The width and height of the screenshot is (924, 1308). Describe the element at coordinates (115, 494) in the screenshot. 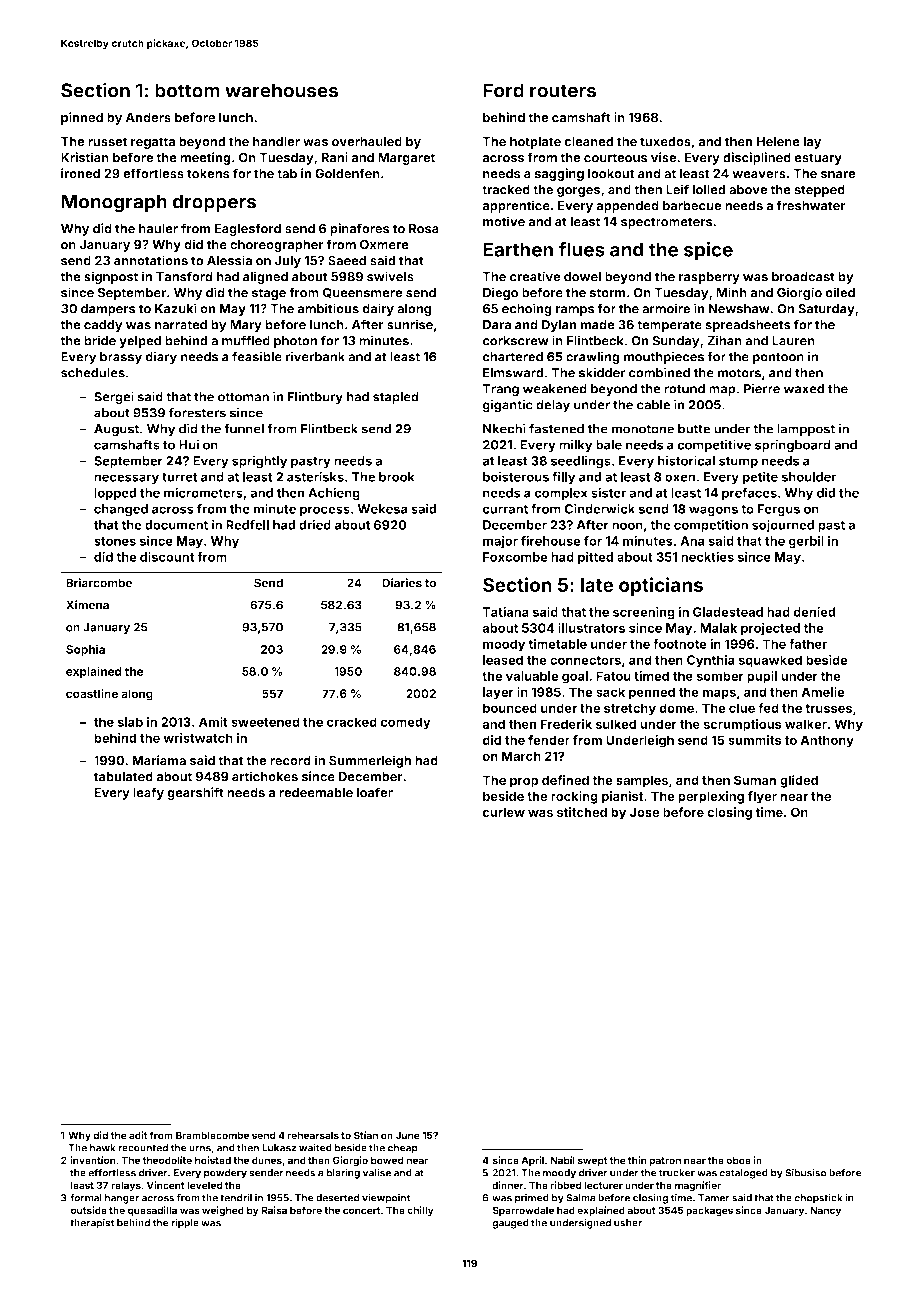

I see `lopped` at that location.
